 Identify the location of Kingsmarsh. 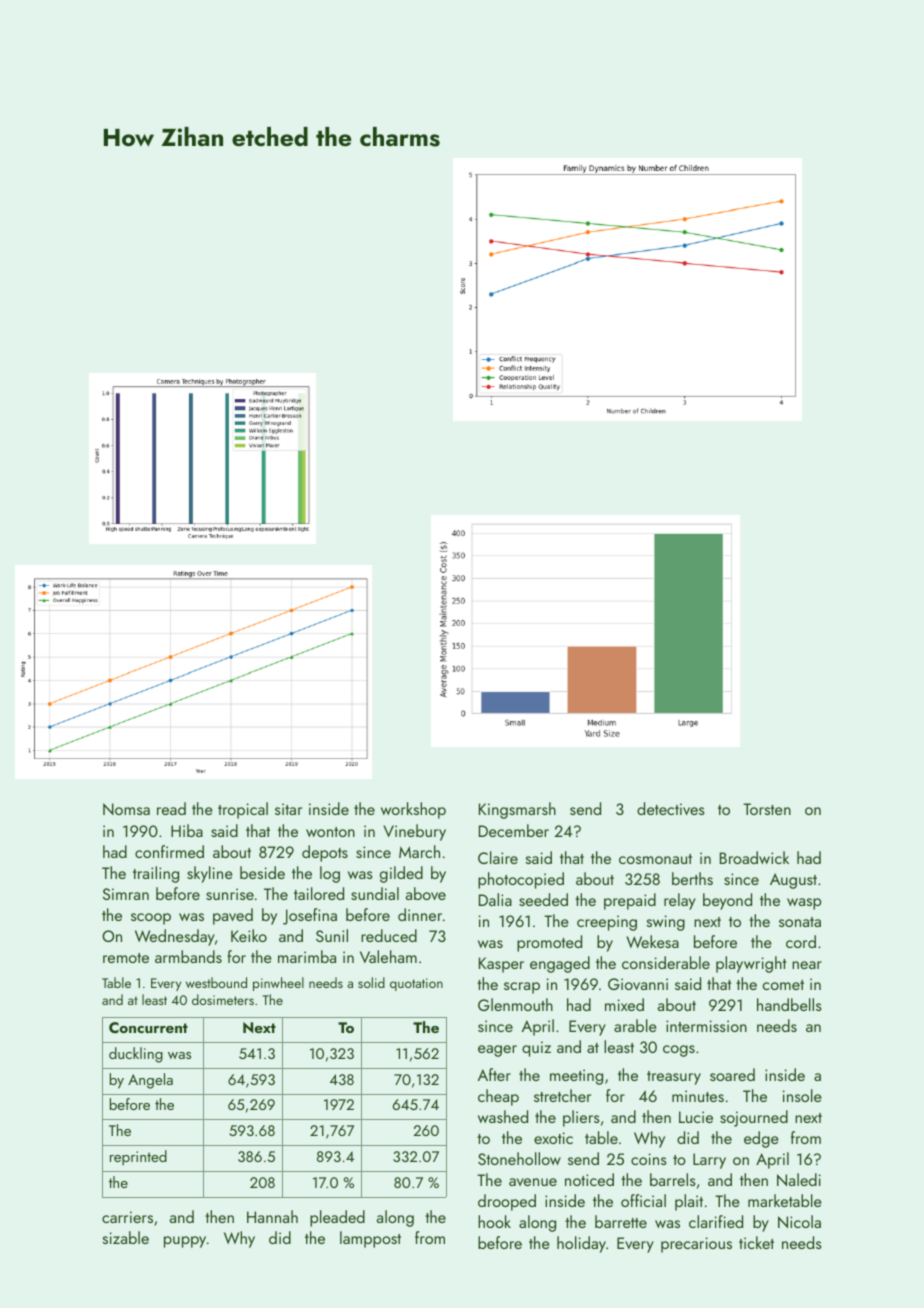
(517, 810).
